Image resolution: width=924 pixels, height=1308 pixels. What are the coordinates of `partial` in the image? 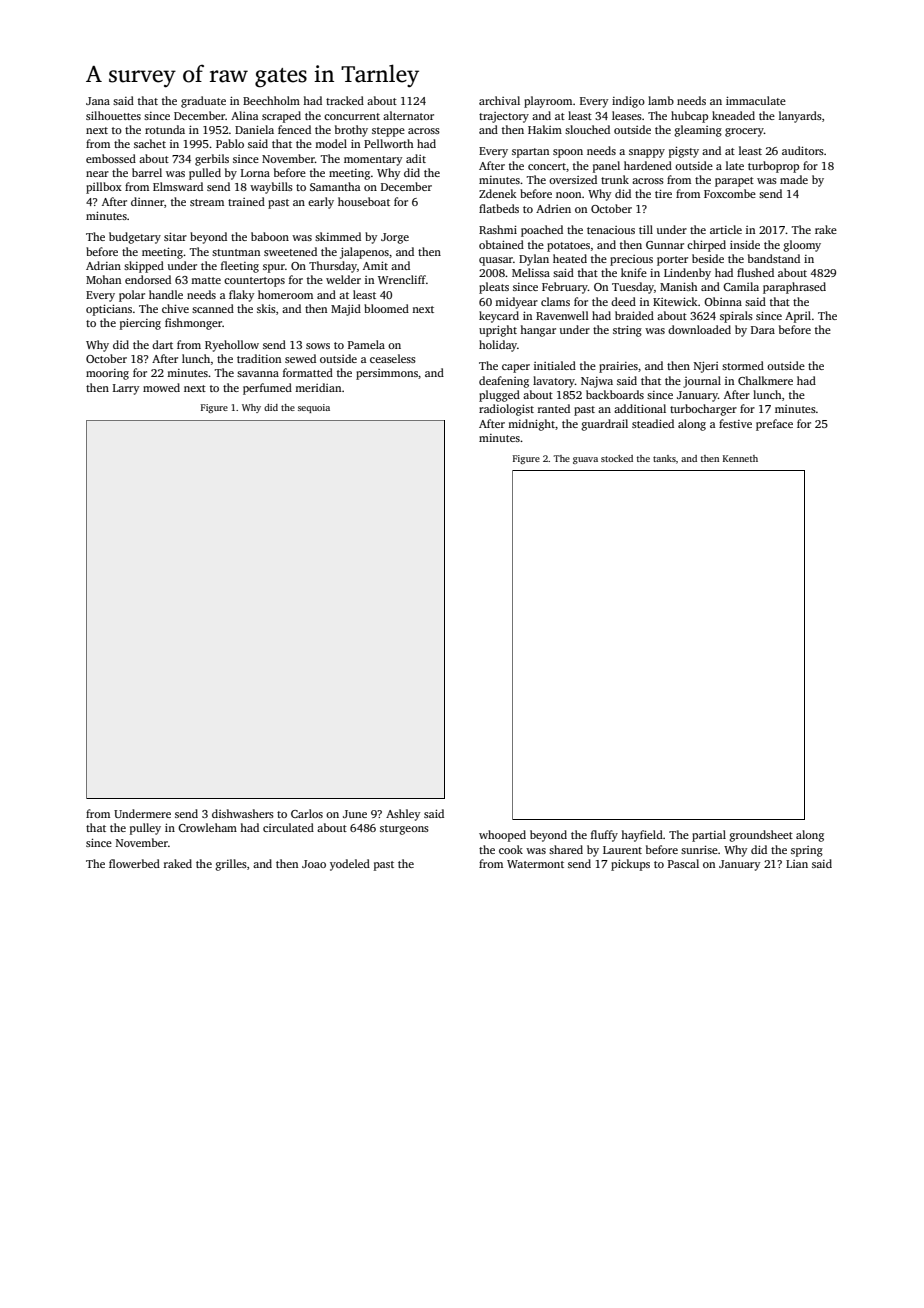 It's located at (709, 836).
